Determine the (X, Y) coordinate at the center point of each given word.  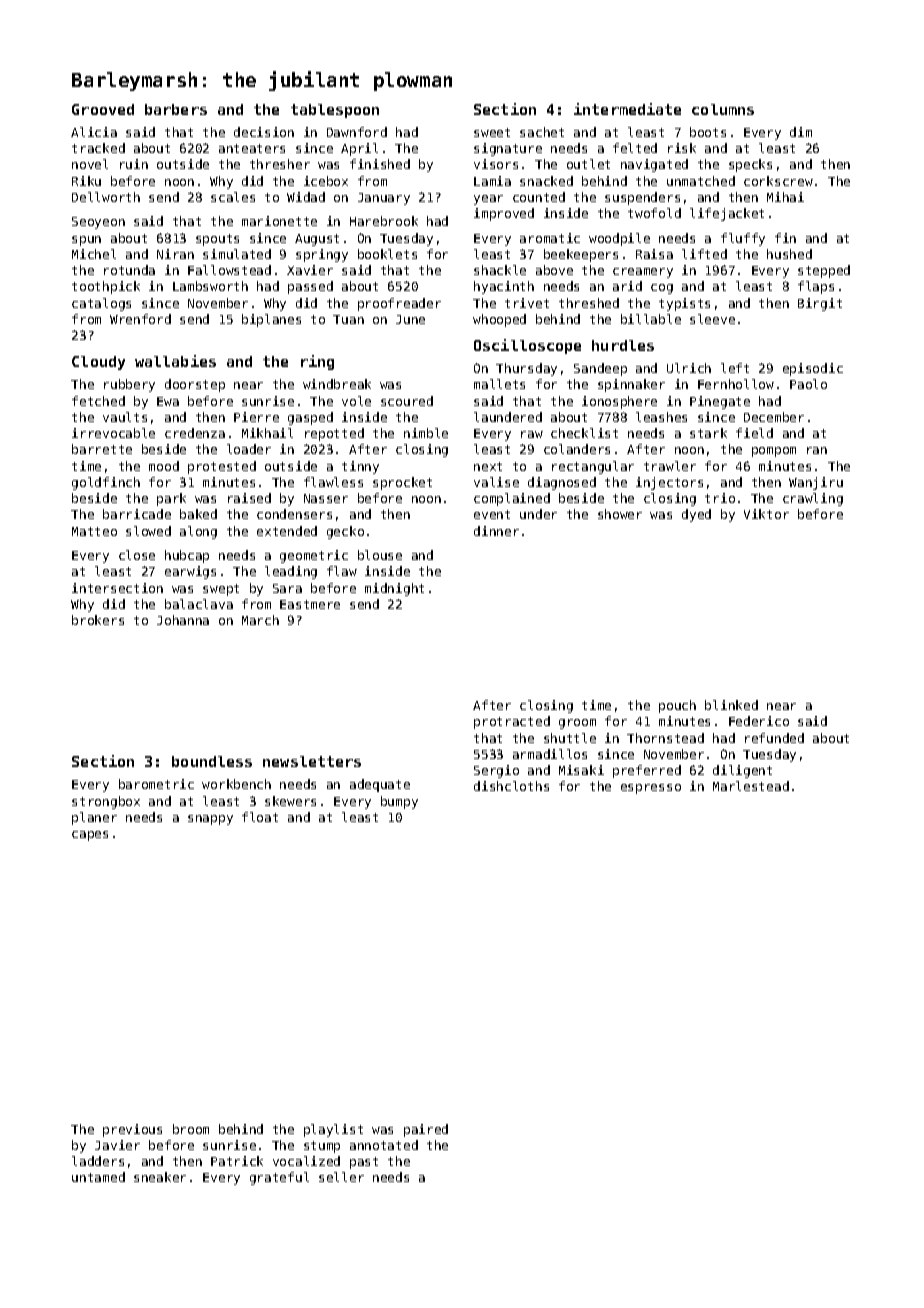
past (364, 1163)
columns (723, 109)
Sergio (496, 771)
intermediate (627, 109)
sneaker (160, 1177)
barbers (176, 109)
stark (708, 433)
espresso (651, 789)
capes (90, 836)
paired (426, 1130)
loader (249, 449)
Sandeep (600, 369)
